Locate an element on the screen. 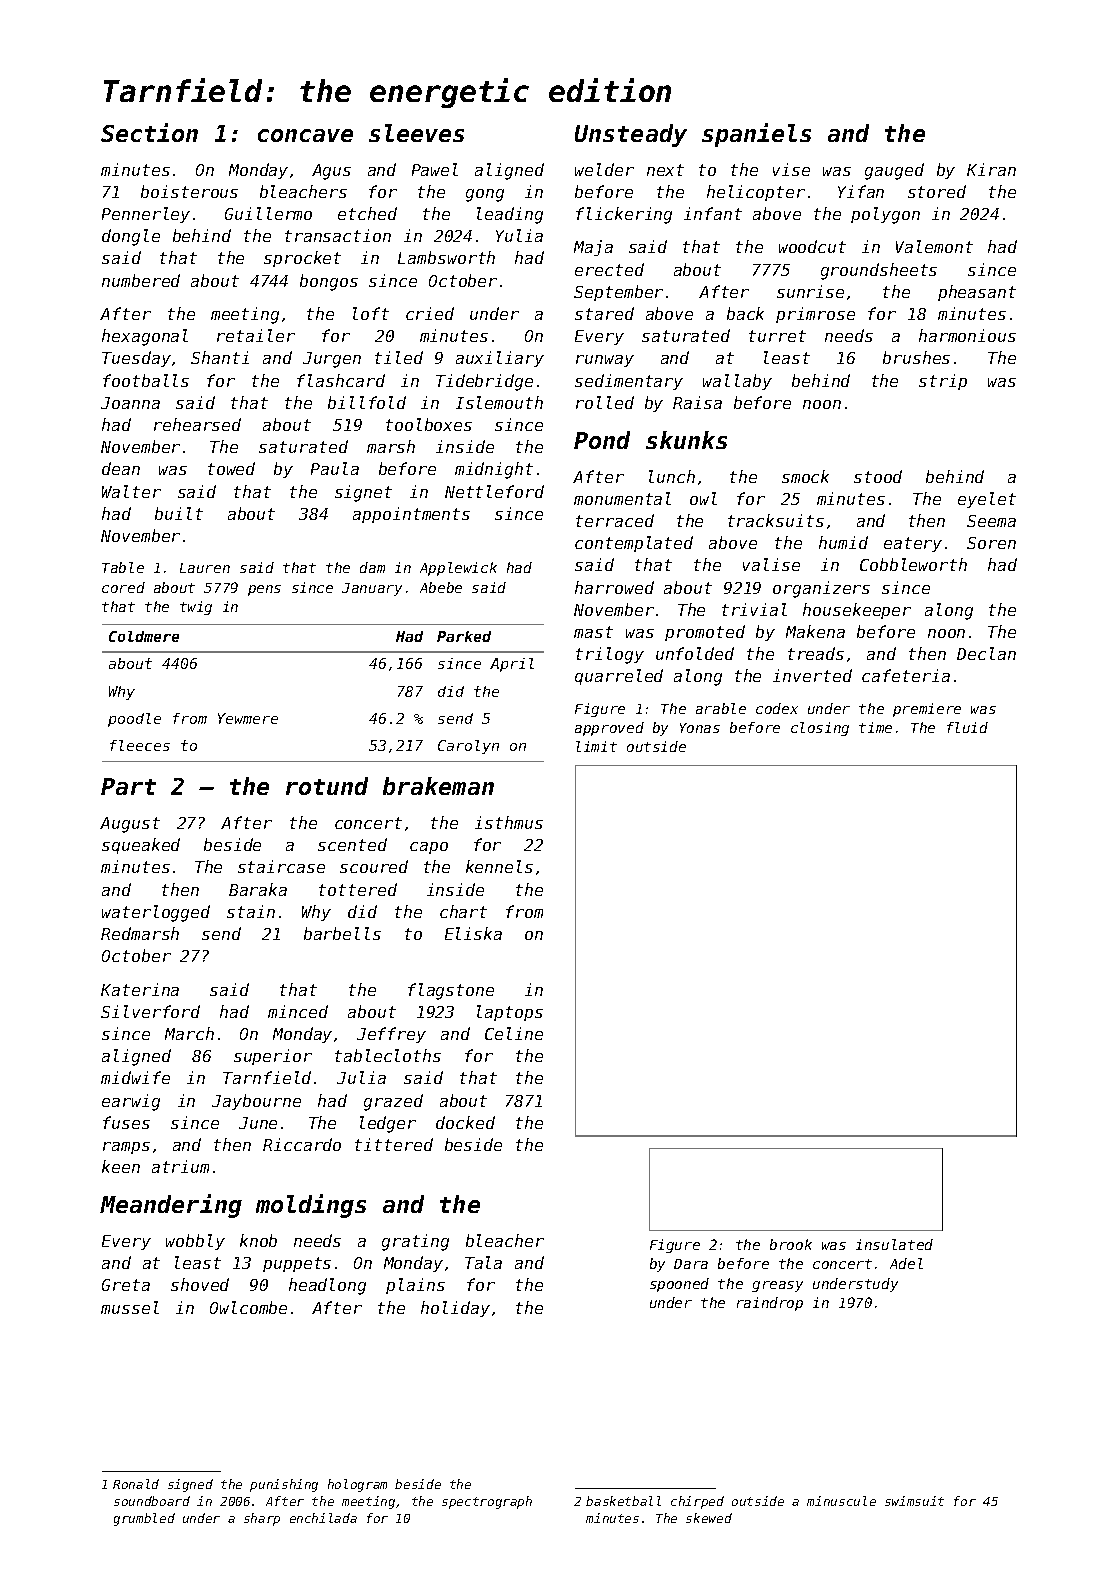  brushes is located at coordinates (916, 357).
